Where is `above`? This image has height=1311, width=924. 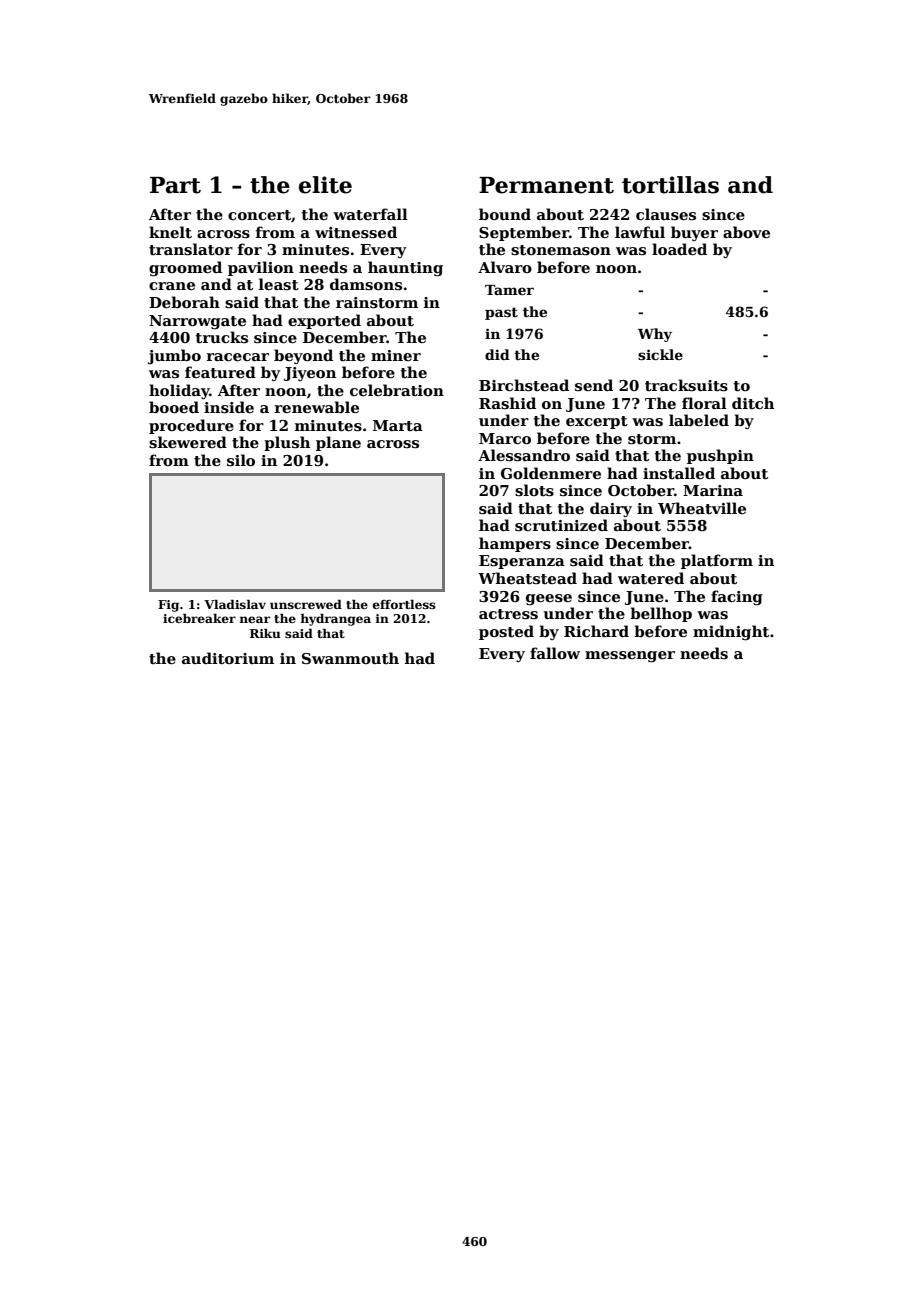 above is located at coordinates (746, 232).
